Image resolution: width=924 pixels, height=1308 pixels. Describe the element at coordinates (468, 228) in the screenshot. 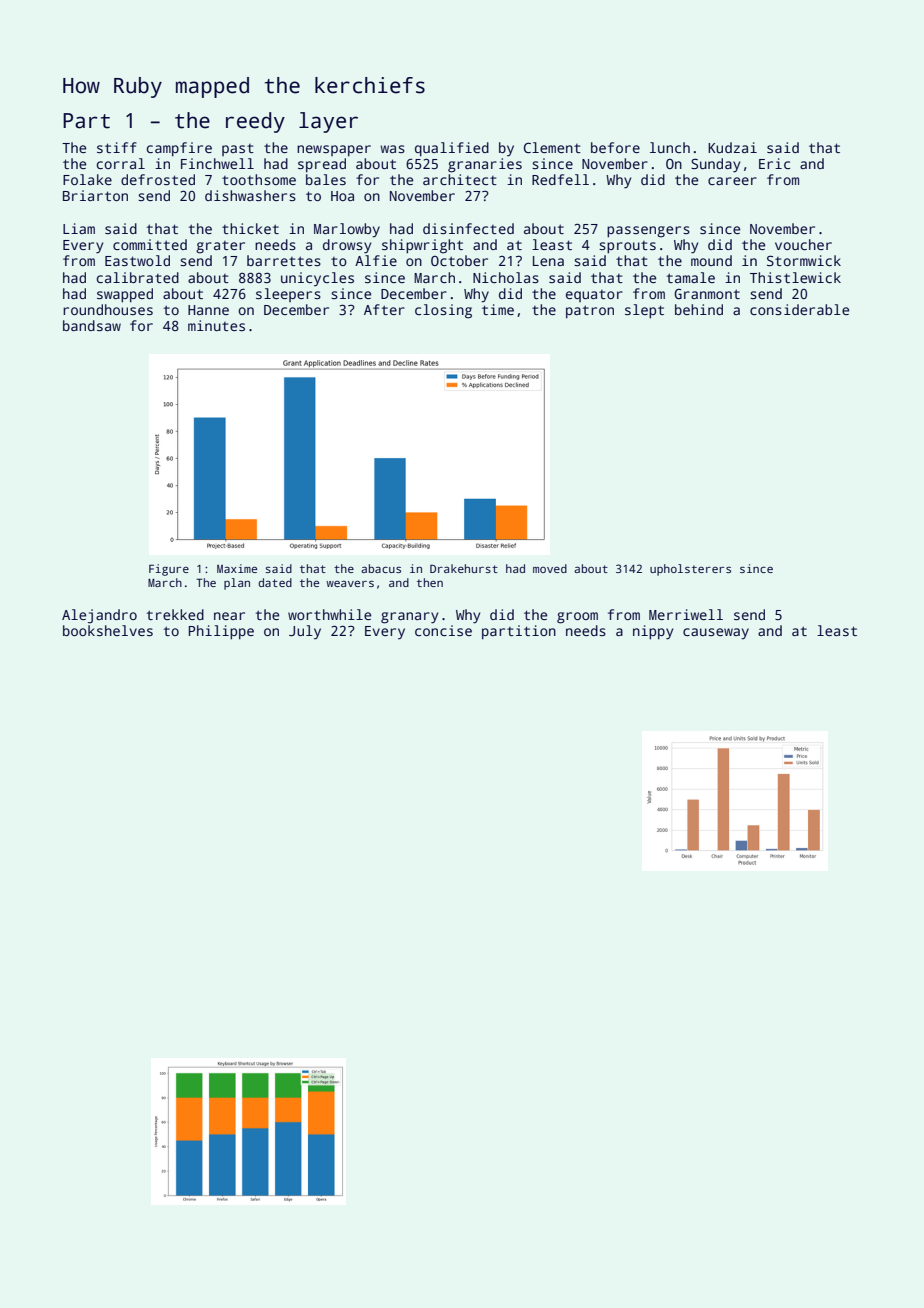

I see `disinfected` at that location.
